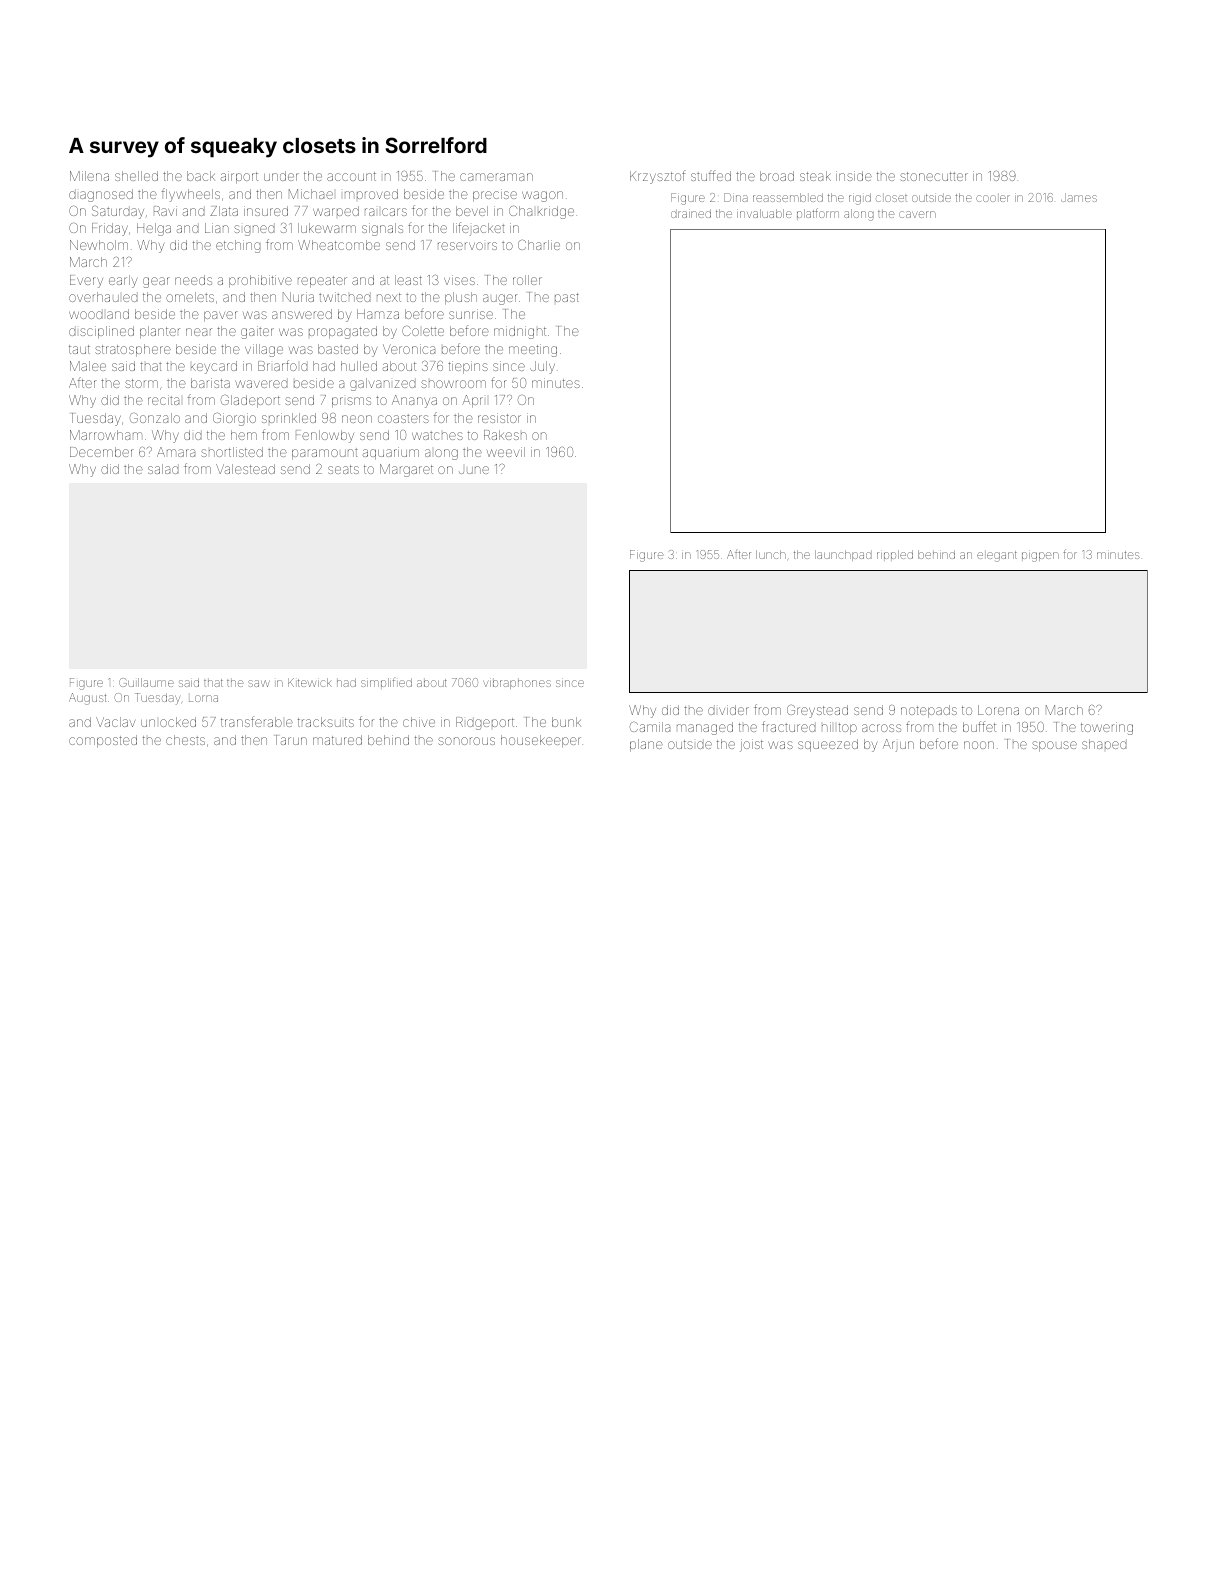  I want to click on lunch, so click(771, 554).
